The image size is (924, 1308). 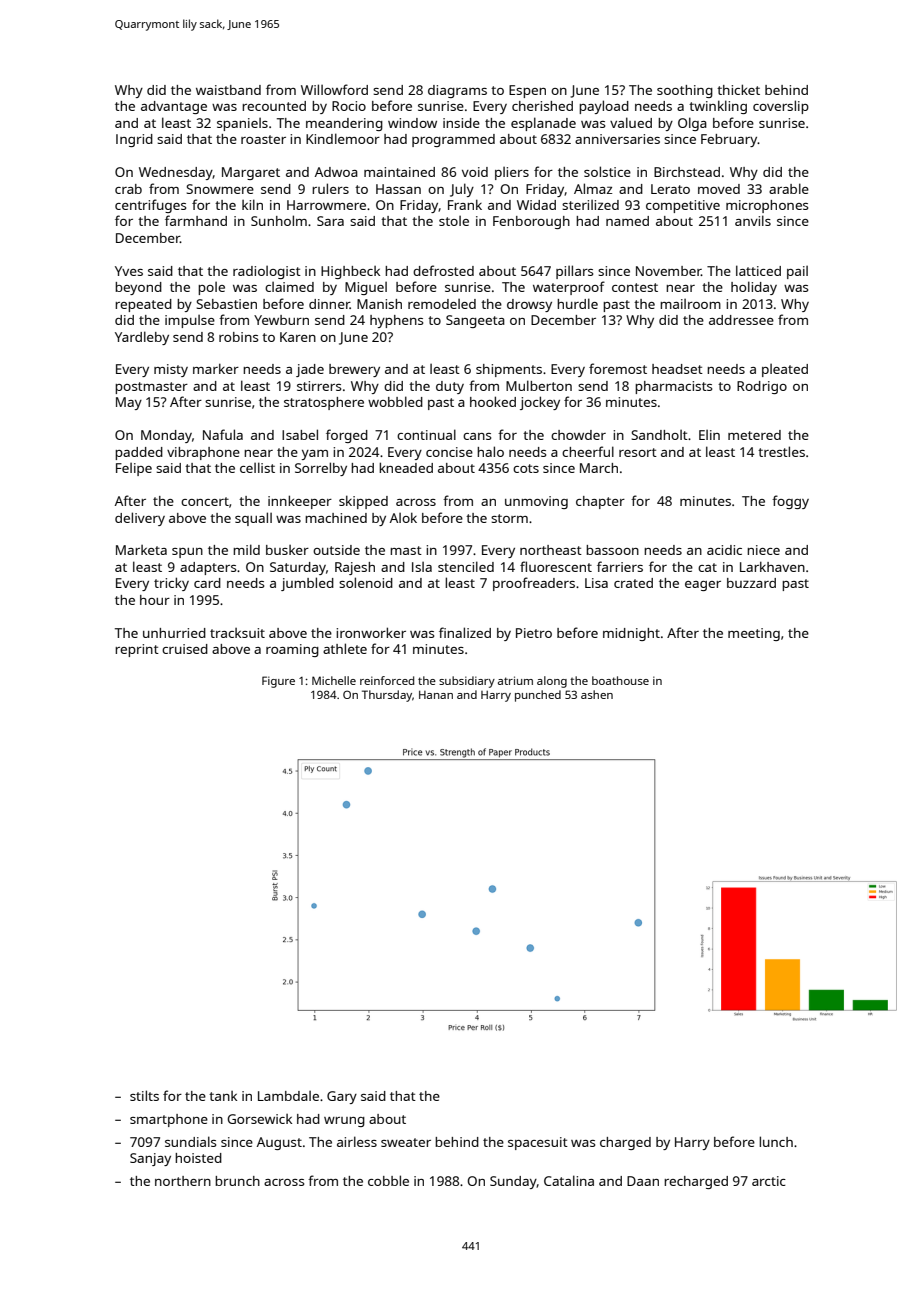 What do you see at coordinates (278, 682) in the image?
I see `Figure` at bounding box center [278, 682].
